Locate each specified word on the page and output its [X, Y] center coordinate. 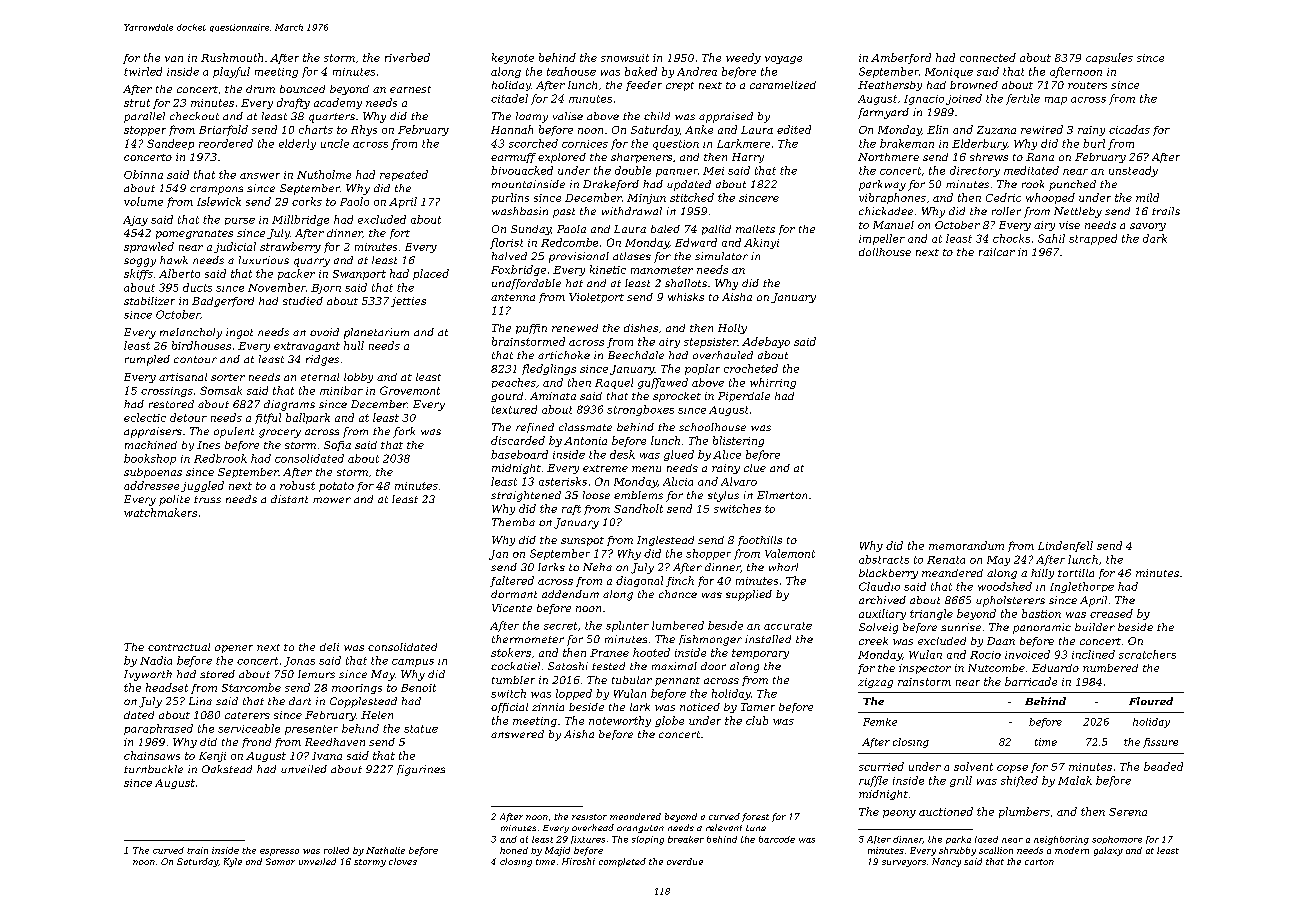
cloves [403, 861]
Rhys [364, 130]
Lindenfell [1065, 546]
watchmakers [160, 512]
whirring [773, 383]
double [633, 170]
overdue [685, 861]
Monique [949, 73]
